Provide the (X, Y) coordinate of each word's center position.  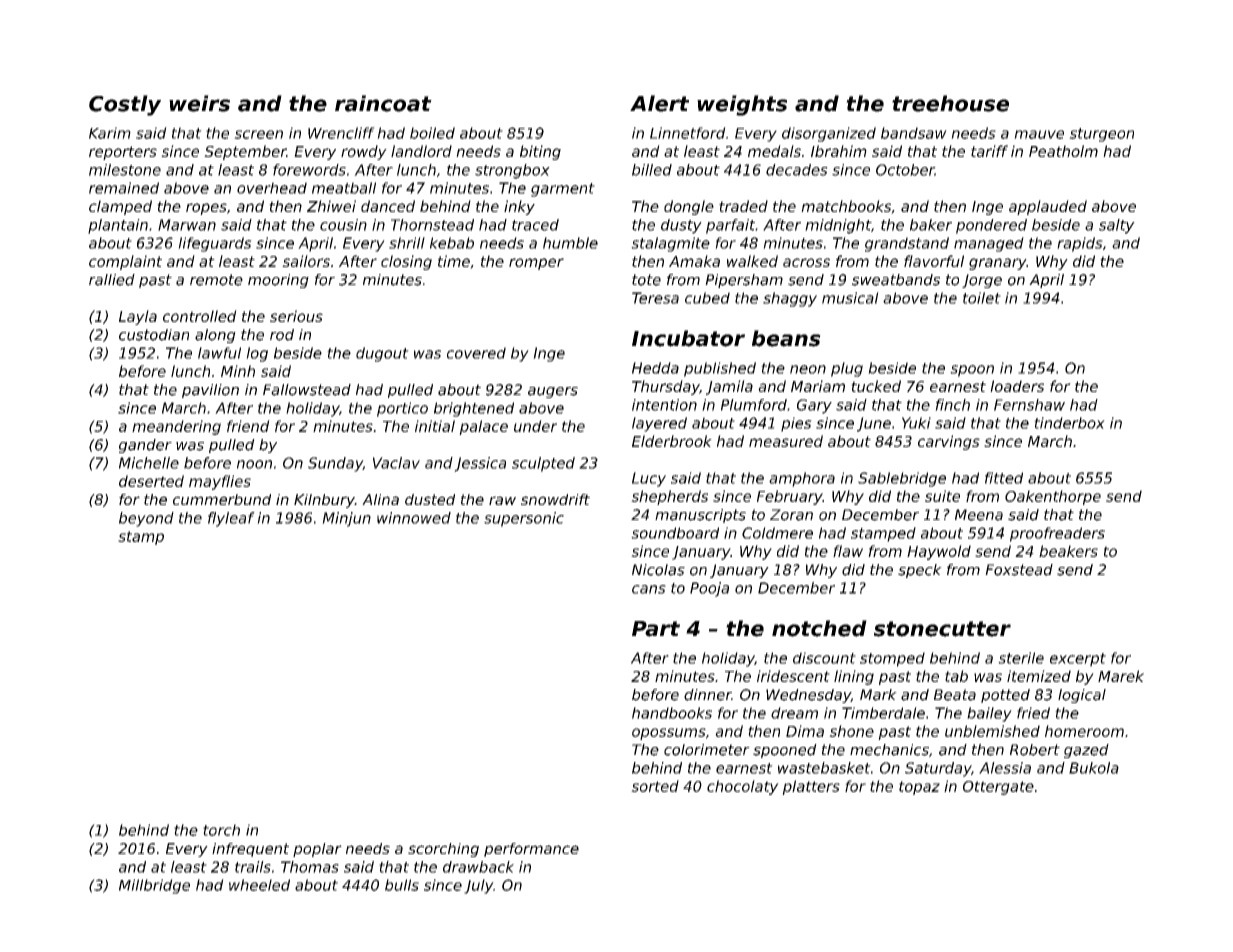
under (535, 426)
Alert (659, 103)
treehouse (950, 103)
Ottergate (998, 788)
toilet (982, 298)
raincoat (383, 103)
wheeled (259, 885)
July (478, 886)
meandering (176, 427)
